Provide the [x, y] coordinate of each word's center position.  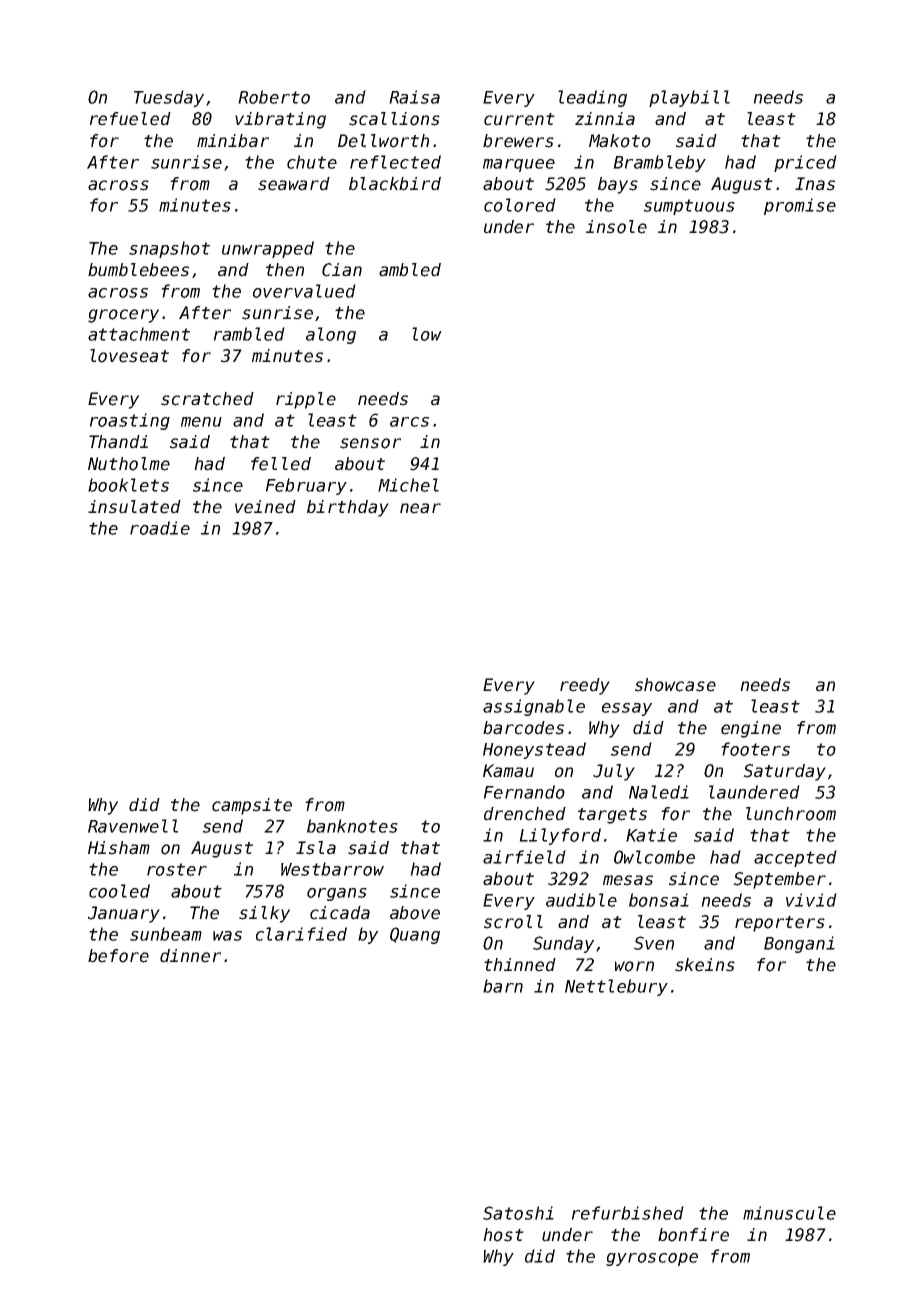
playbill [689, 98]
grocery [123, 316]
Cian [342, 270]
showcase [675, 685]
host [503, 1235]
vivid [811, 900]
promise [800, 206]
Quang [415, 935]
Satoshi [518, 1213]
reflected [395, 162]
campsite [252, 806]
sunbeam [166, 934]
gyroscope [652, 1259]
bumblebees [138, 270]
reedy [585, 686]
